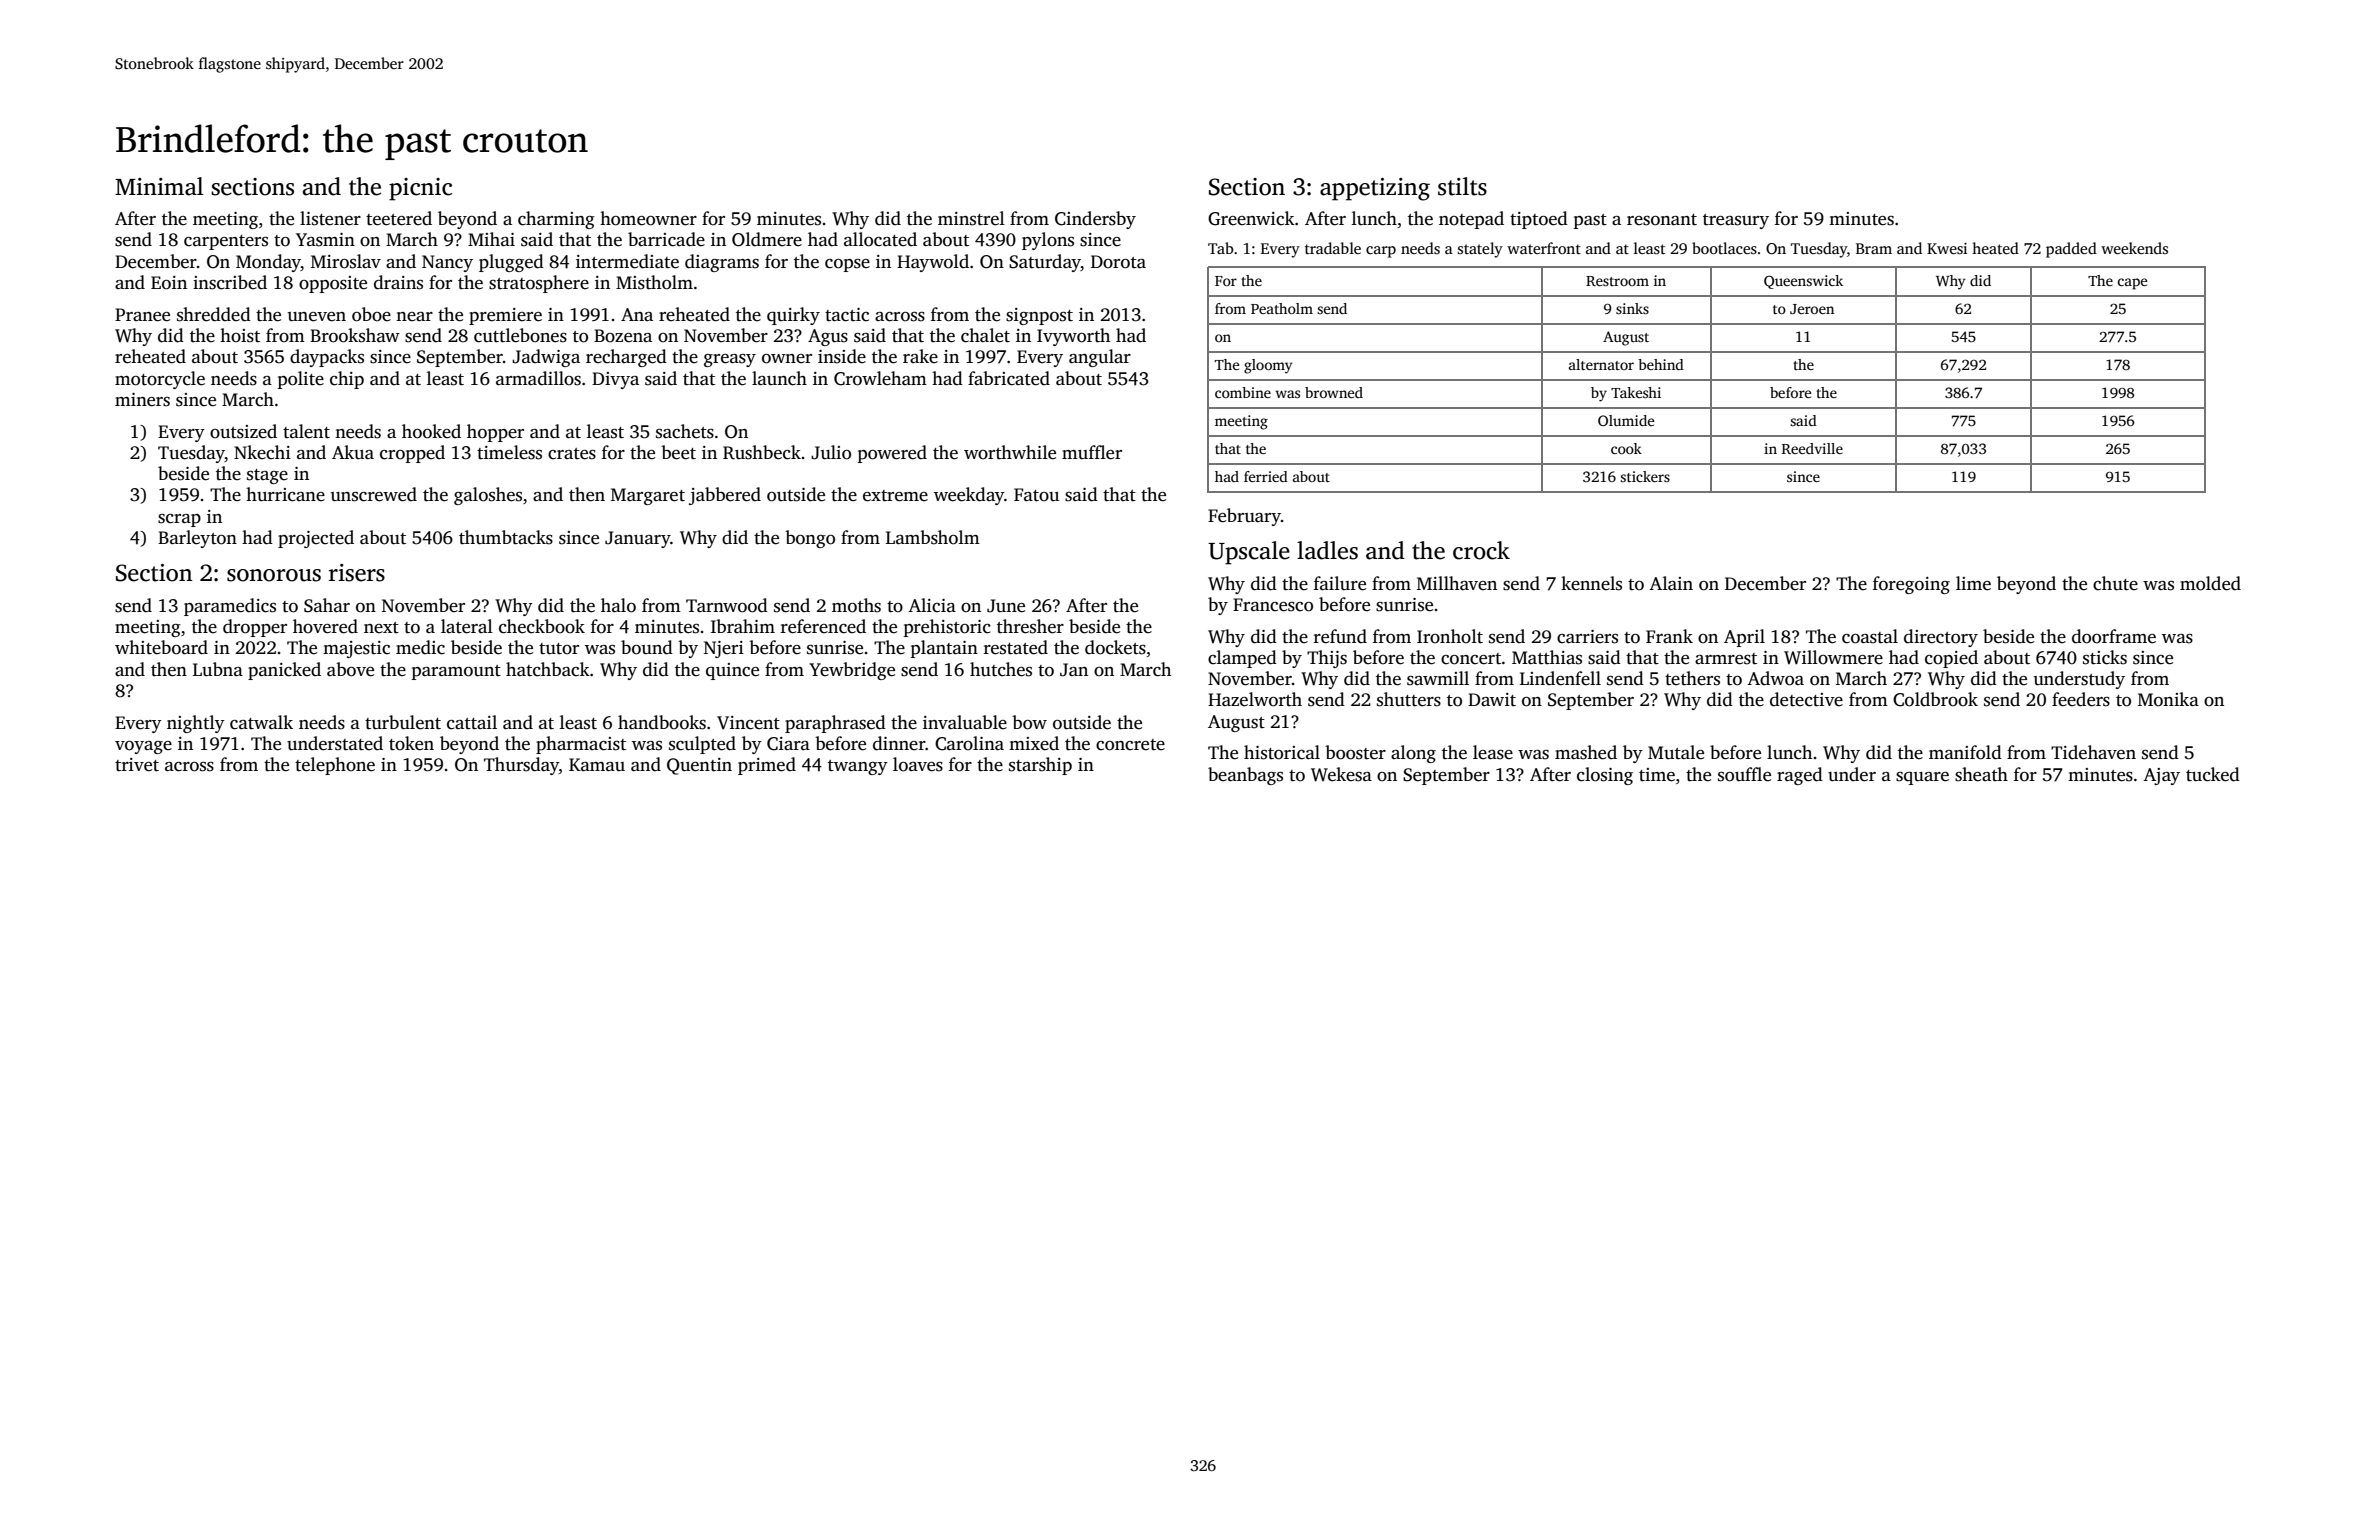 This screenshot has width=2380, height=1540. What do you see at coordinates (1462, 186) in the screenshot?
I see `stilts` at bounding box center [1462, 186].
